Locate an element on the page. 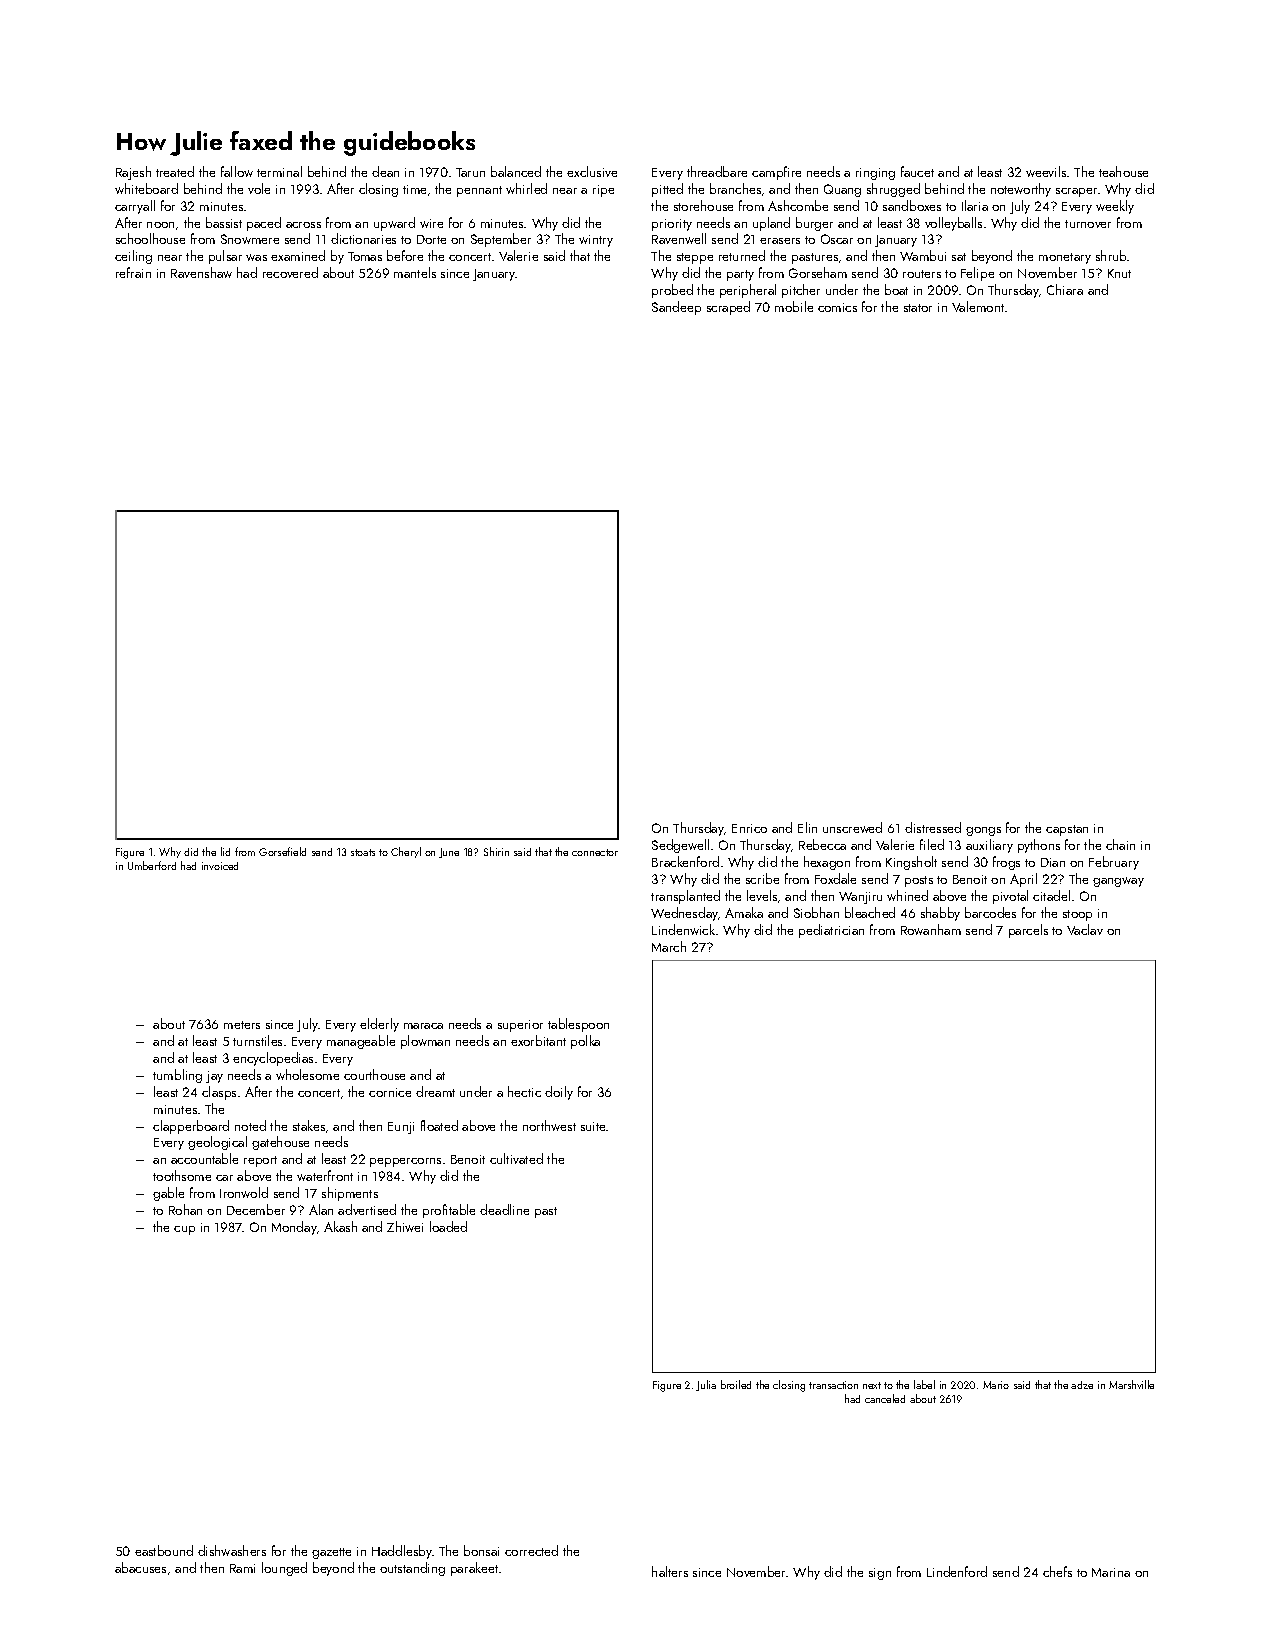 This document has height=1645, width=1271. Rajesh is located at coordinates (133, 173).
